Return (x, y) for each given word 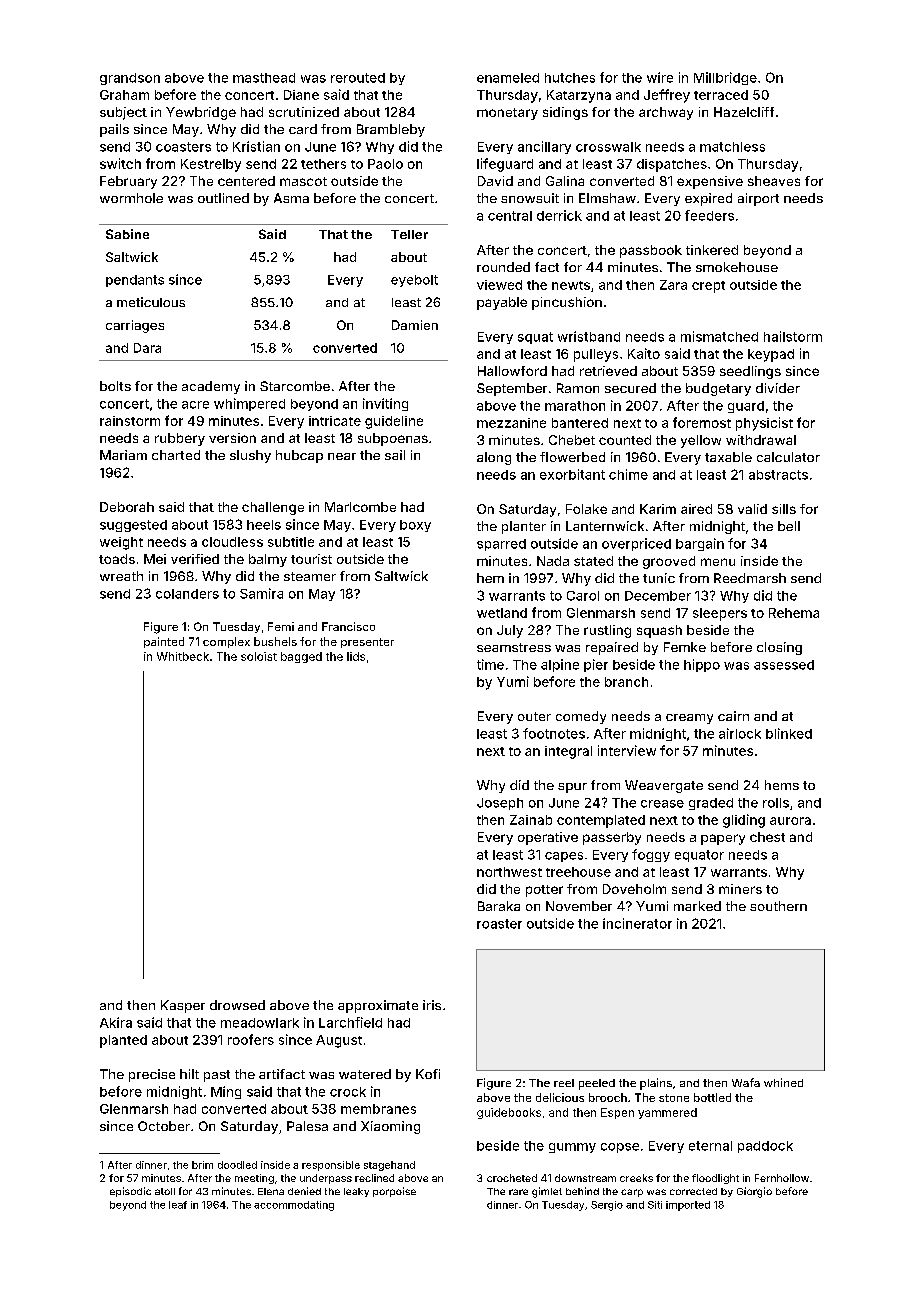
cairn (733, 716)
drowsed (237, 1005)
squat (535, 338)
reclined (374, 1178)
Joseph (500, 804)
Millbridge (725, 78)
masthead (264, 78)
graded (711, 804)
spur (572, 788)
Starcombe (295, 386)
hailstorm (793, 336)
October (164, 1126)
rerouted (358, 78)
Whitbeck (183, 656)
